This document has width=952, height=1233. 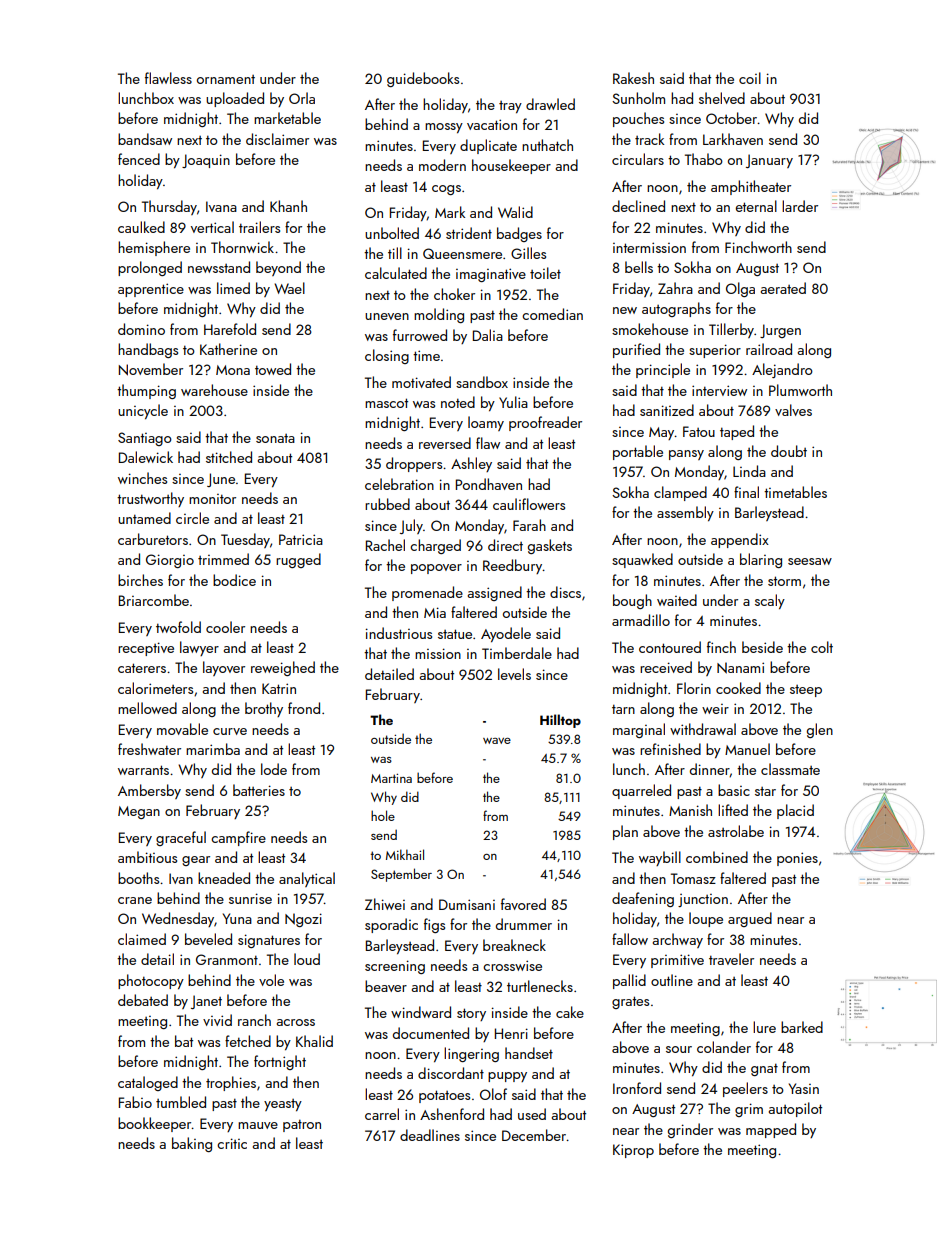 What do you see at coordinates (719, 390) in the document?
I see `interview` at bounding box center [719, 390].
